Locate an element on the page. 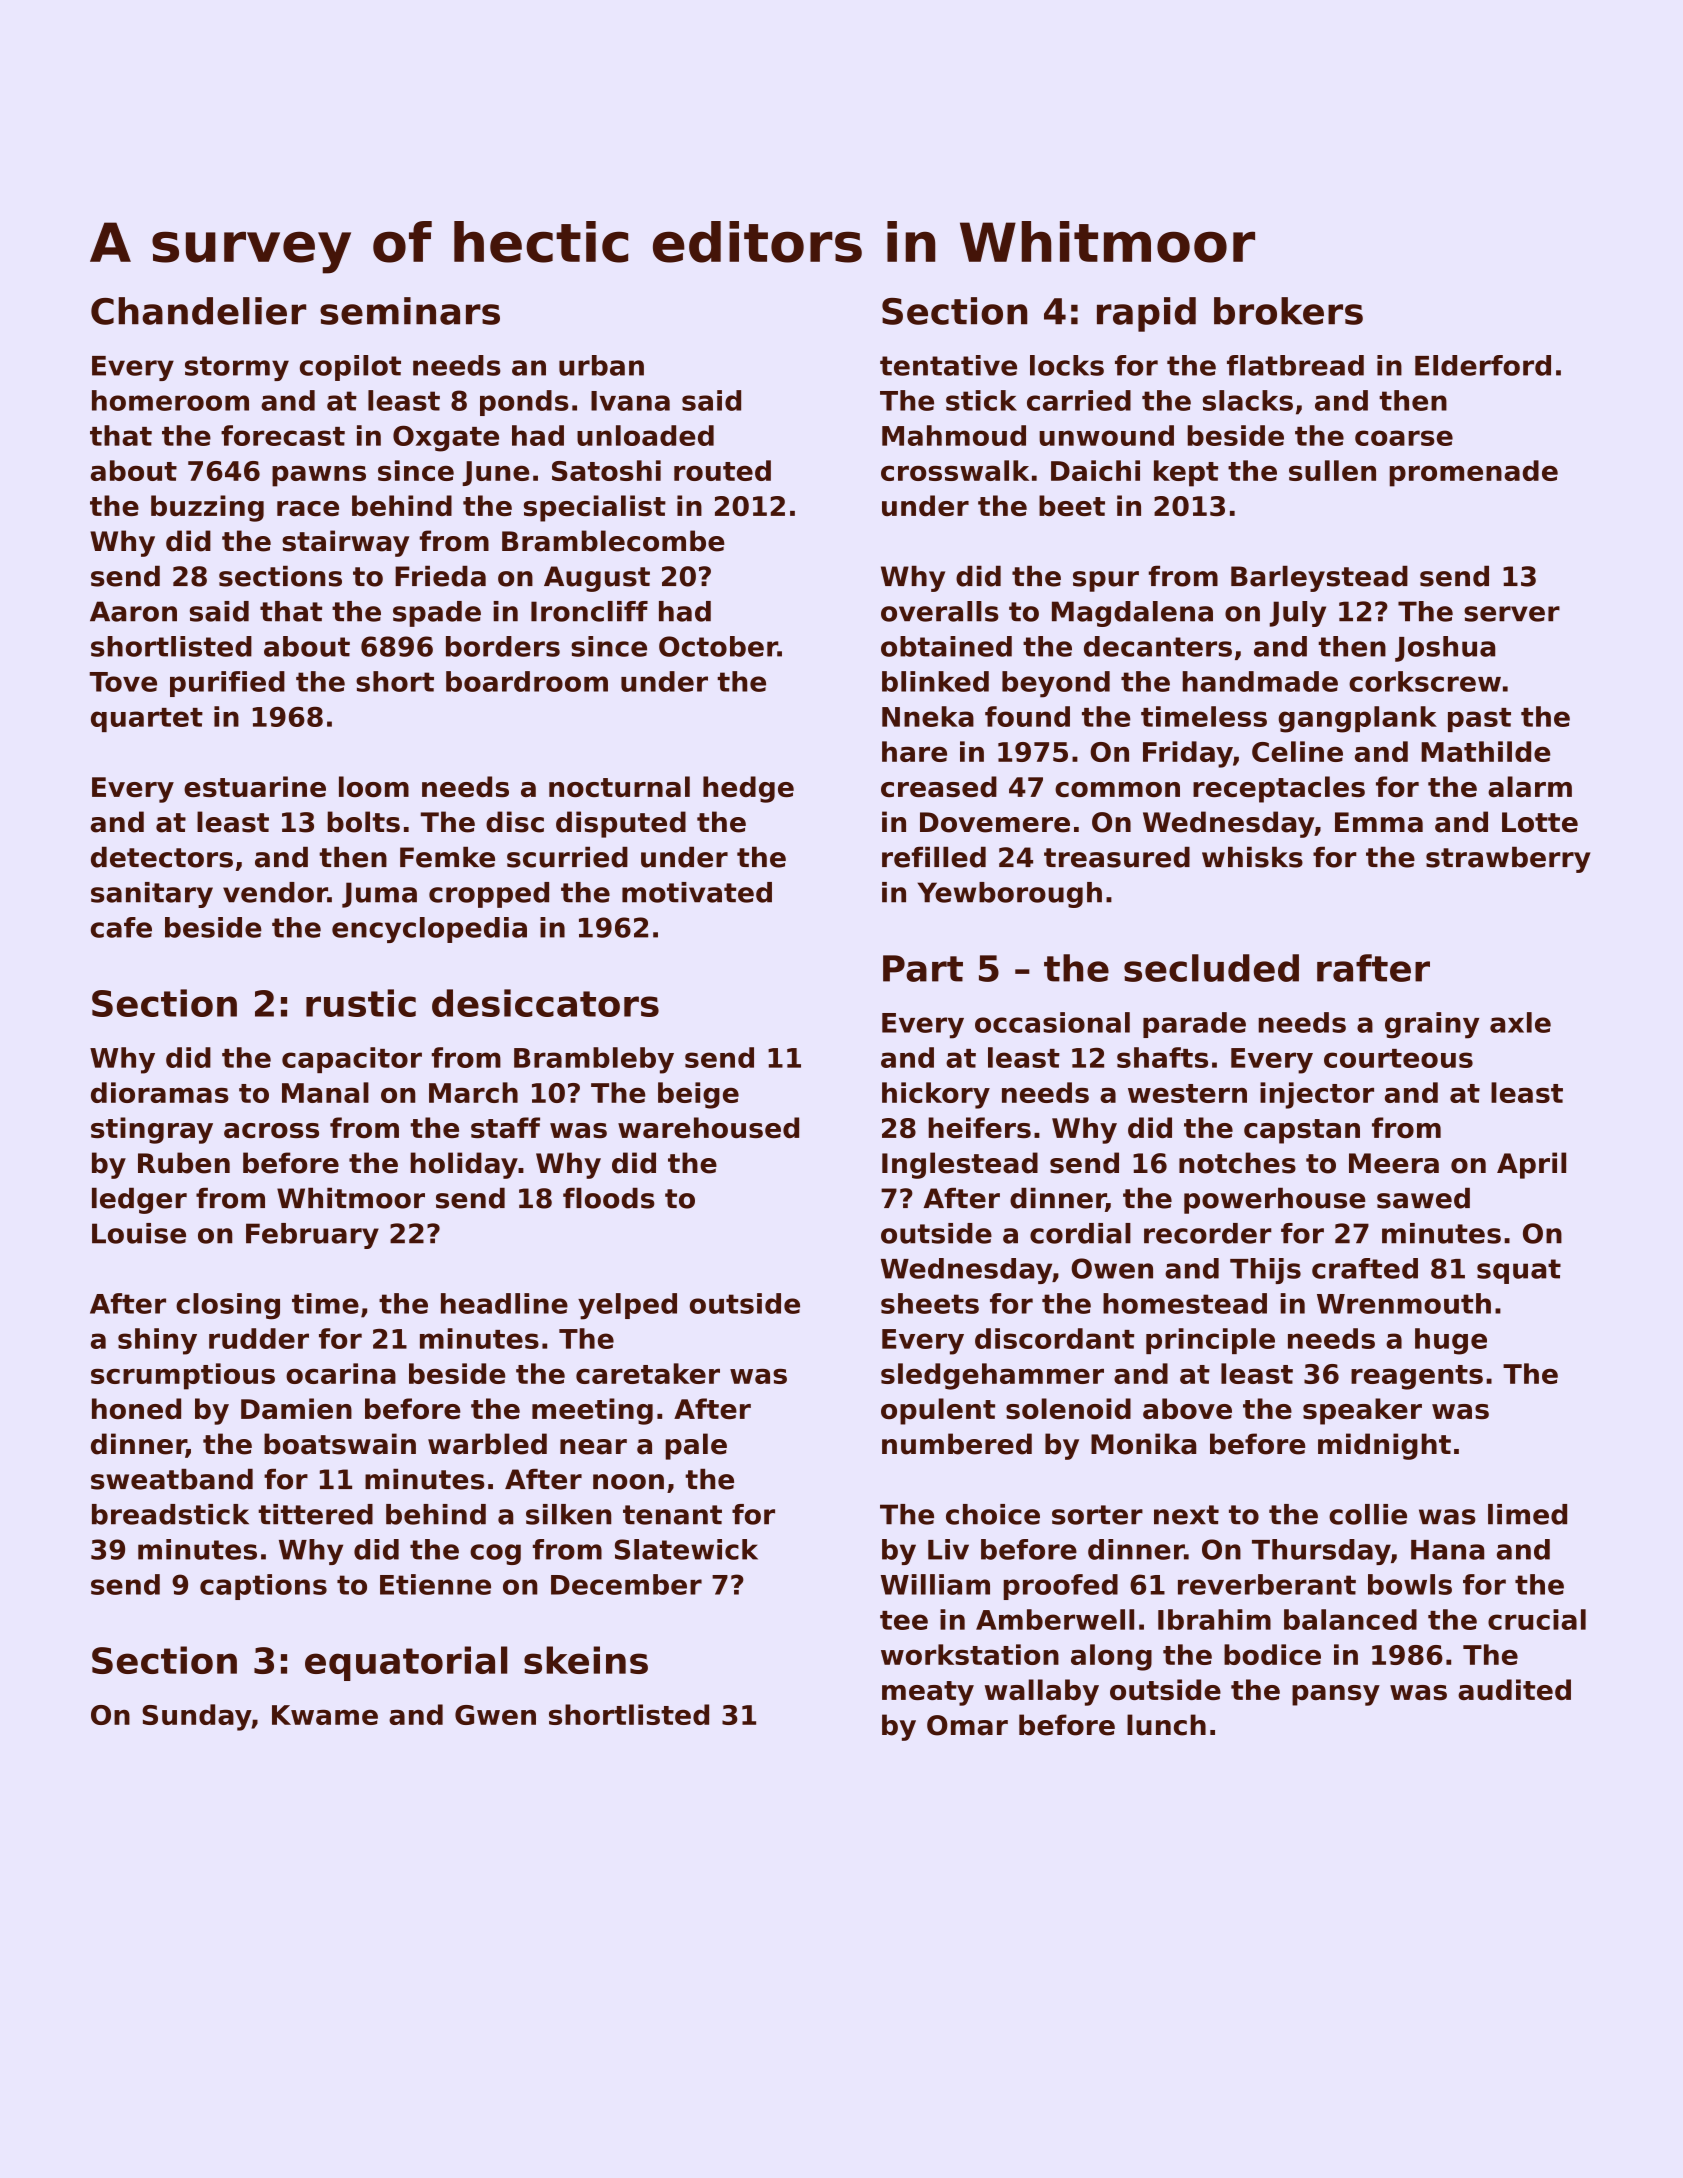 The width and height of the document is (1683, 2178). Chandelier is located at coordinates (198, 311).
